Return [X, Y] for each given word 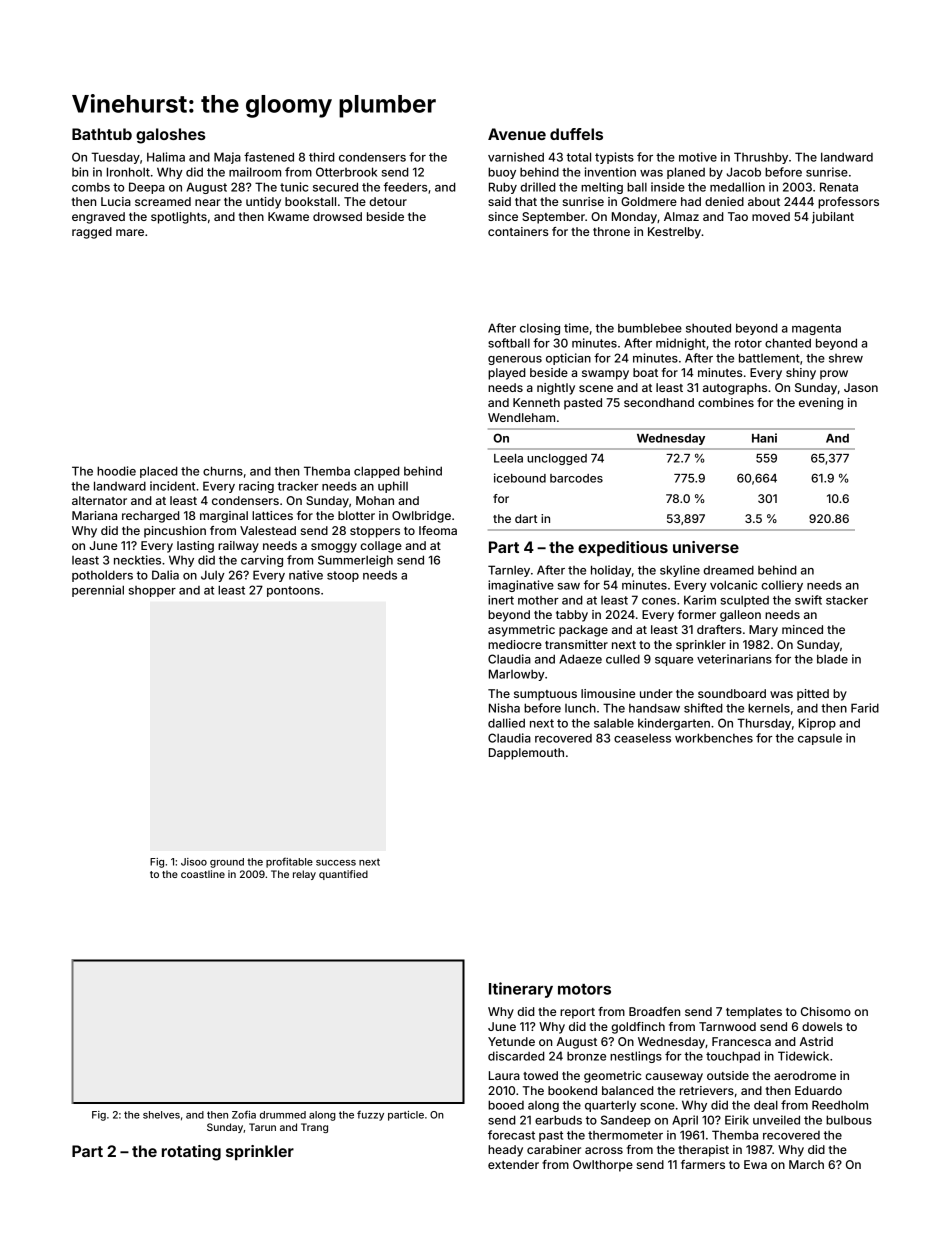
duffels [576, 134]
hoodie [116, 471]
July [213, 576]
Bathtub [102, 134]
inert [501, 600]
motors [584, 989]
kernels [769, 708]
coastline [203, 874]
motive [698, 157]
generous [515, 360]
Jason [861, 387]
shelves [161, 1115]
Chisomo [826, 1011]
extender [513, 1164]
